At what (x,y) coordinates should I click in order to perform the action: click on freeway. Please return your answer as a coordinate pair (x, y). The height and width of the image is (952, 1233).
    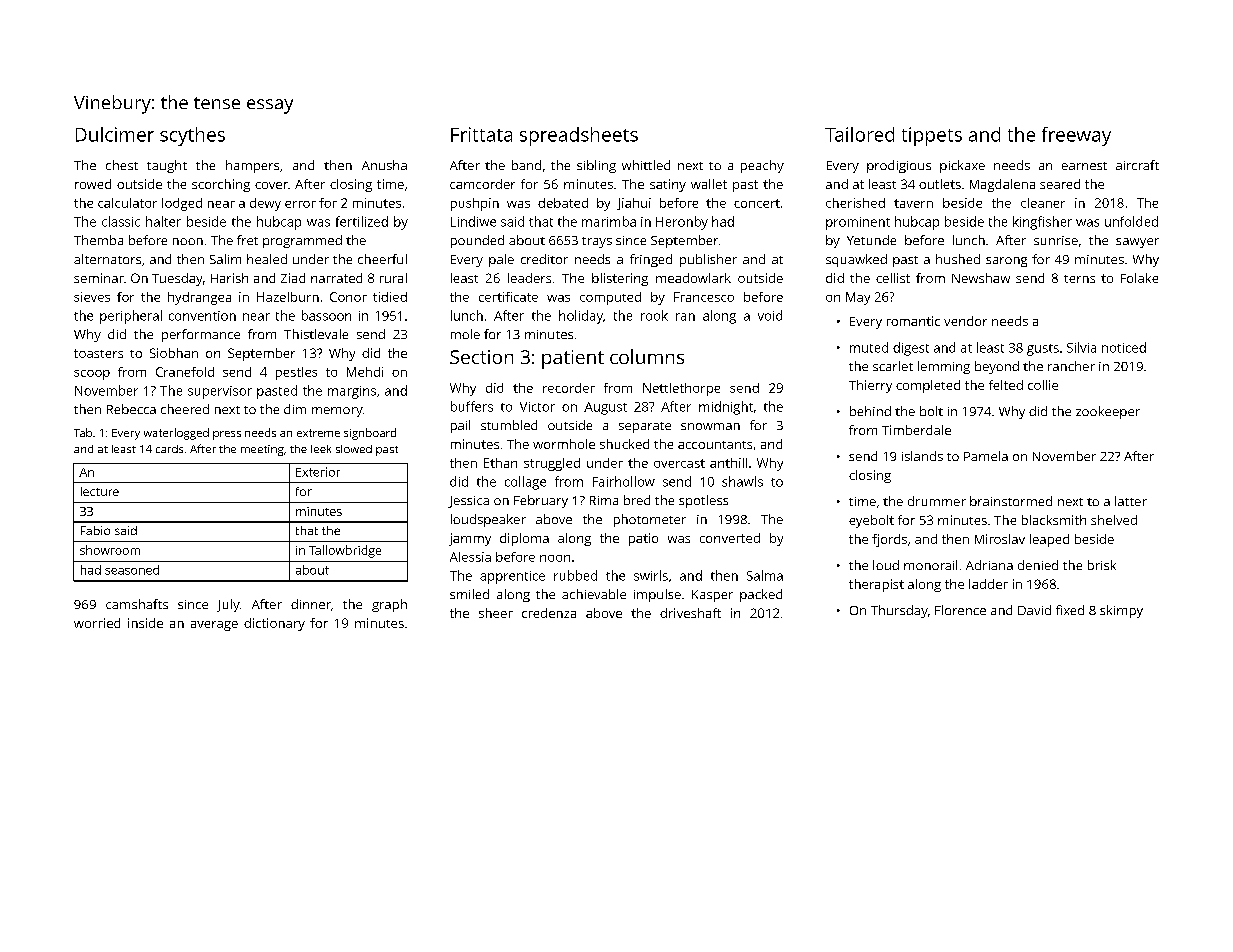
    Looking at the image, I should click on (1076, 136).
